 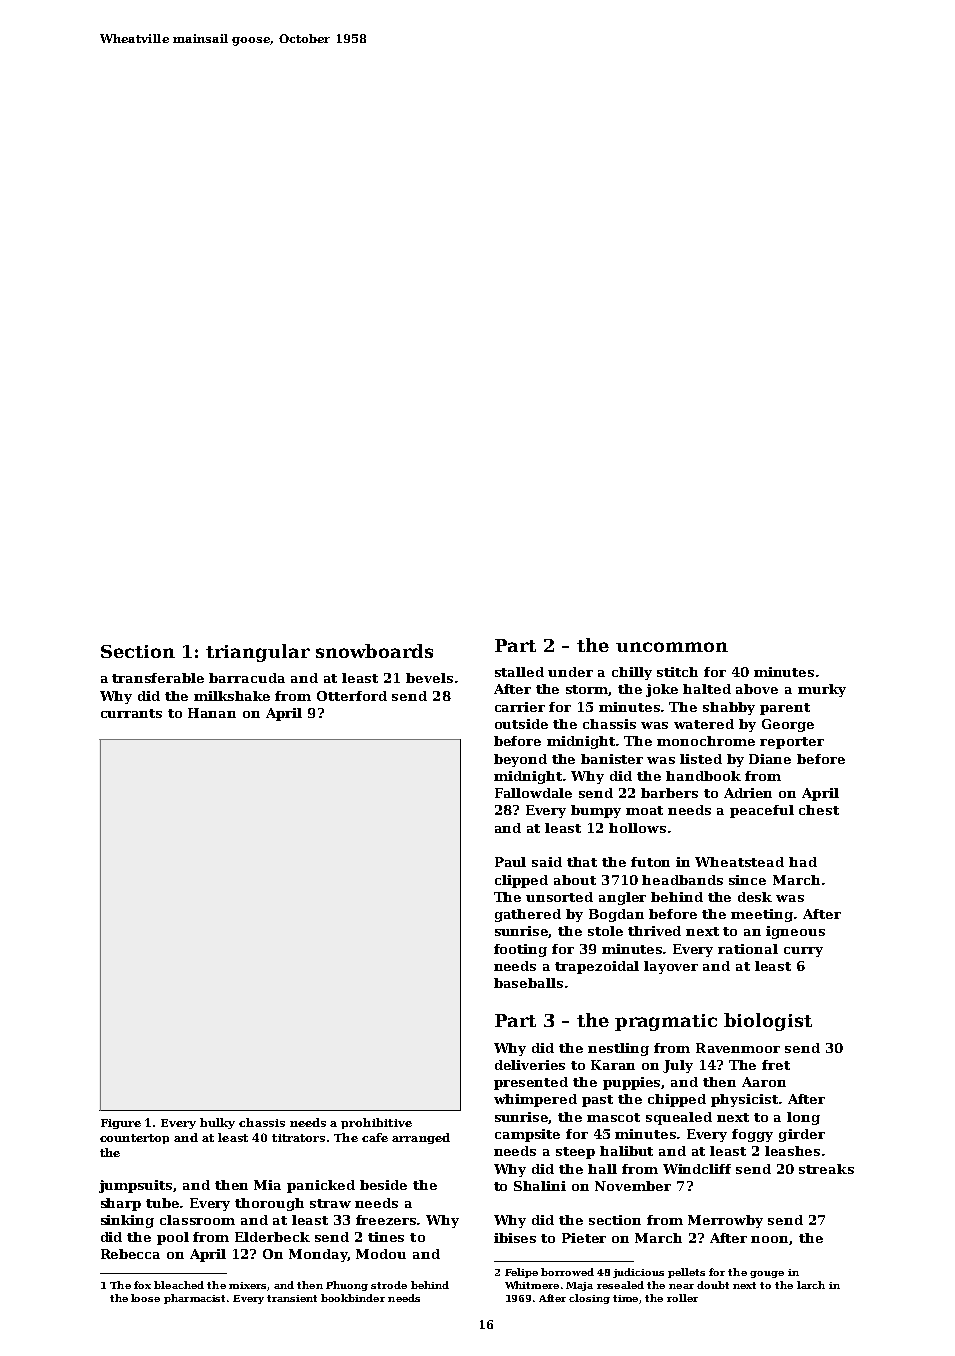 What do you see at coordinates (540, 1186) in the document?
I see `Shalini` at bounding box center [540, 1186].
